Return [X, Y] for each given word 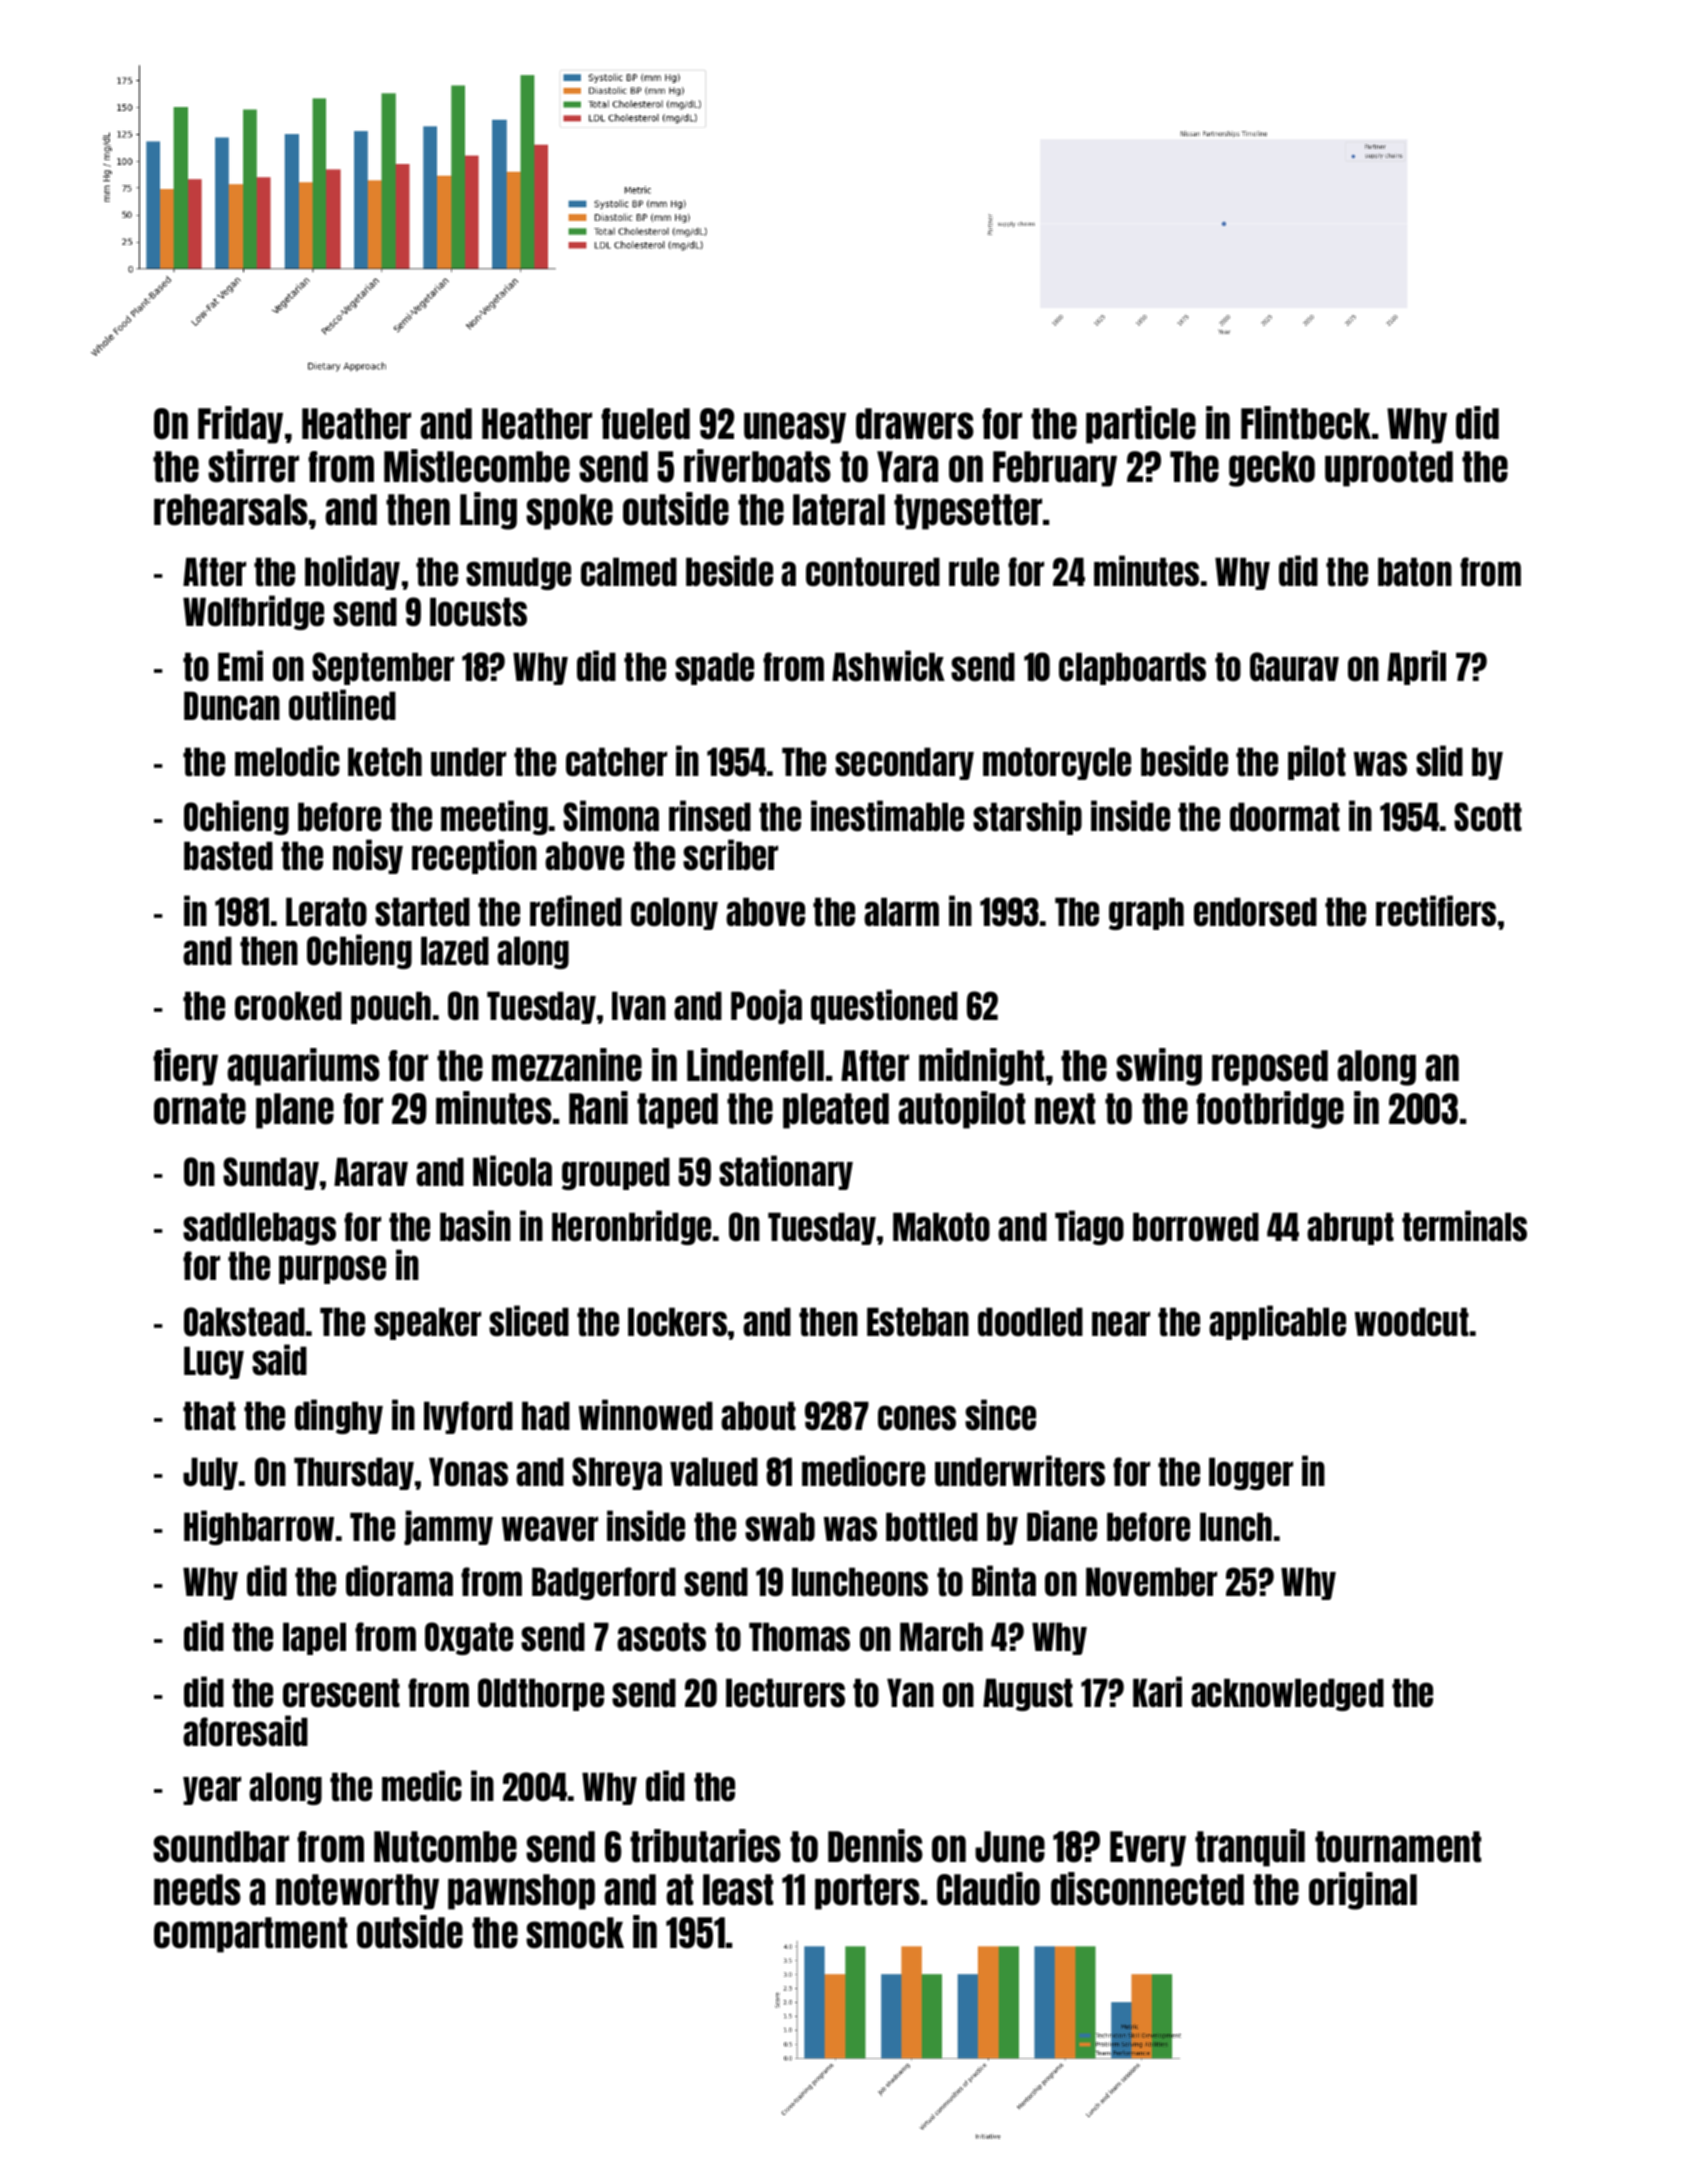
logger [1251, 1473]
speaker [427, 1323]
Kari [1157, 1691]
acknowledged [1287, 1694]
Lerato [326, 911]
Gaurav [1294, 666]
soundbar [221, 1847]
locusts [478, 611]
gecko [1272, 469]
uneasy [795, 428]
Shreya [617, 1473]
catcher [616, 761]
